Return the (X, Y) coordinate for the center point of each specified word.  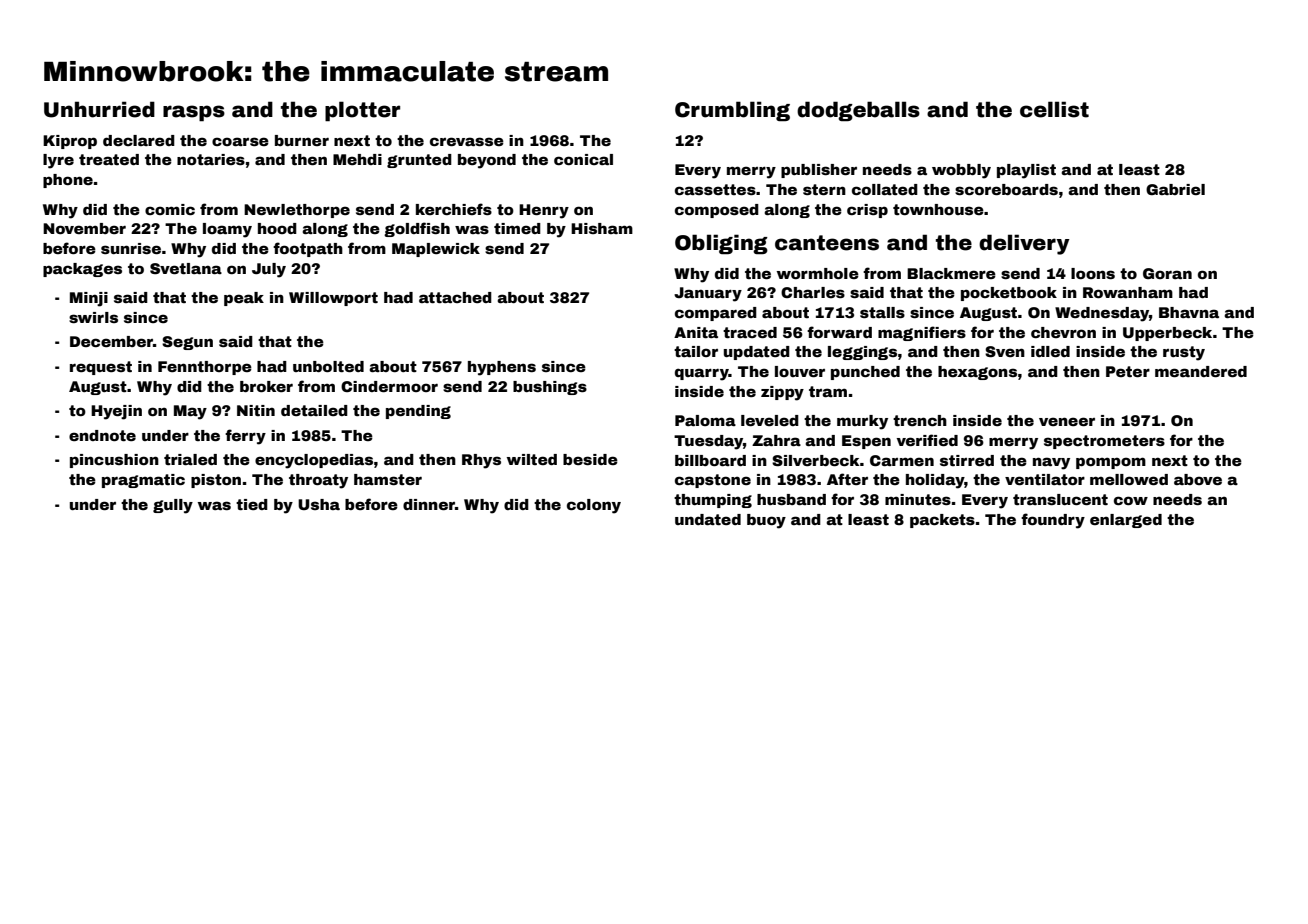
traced (750, 332)
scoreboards (1006, 189)
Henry (544, 211)
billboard (710, 460)
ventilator (1045, 479)
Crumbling (732, 111)
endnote (102, 435)
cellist (1054, 109)
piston (216, 481)
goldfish (417, 229)
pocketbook (1009, 294)
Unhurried (99, 109)
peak (244, 299)
